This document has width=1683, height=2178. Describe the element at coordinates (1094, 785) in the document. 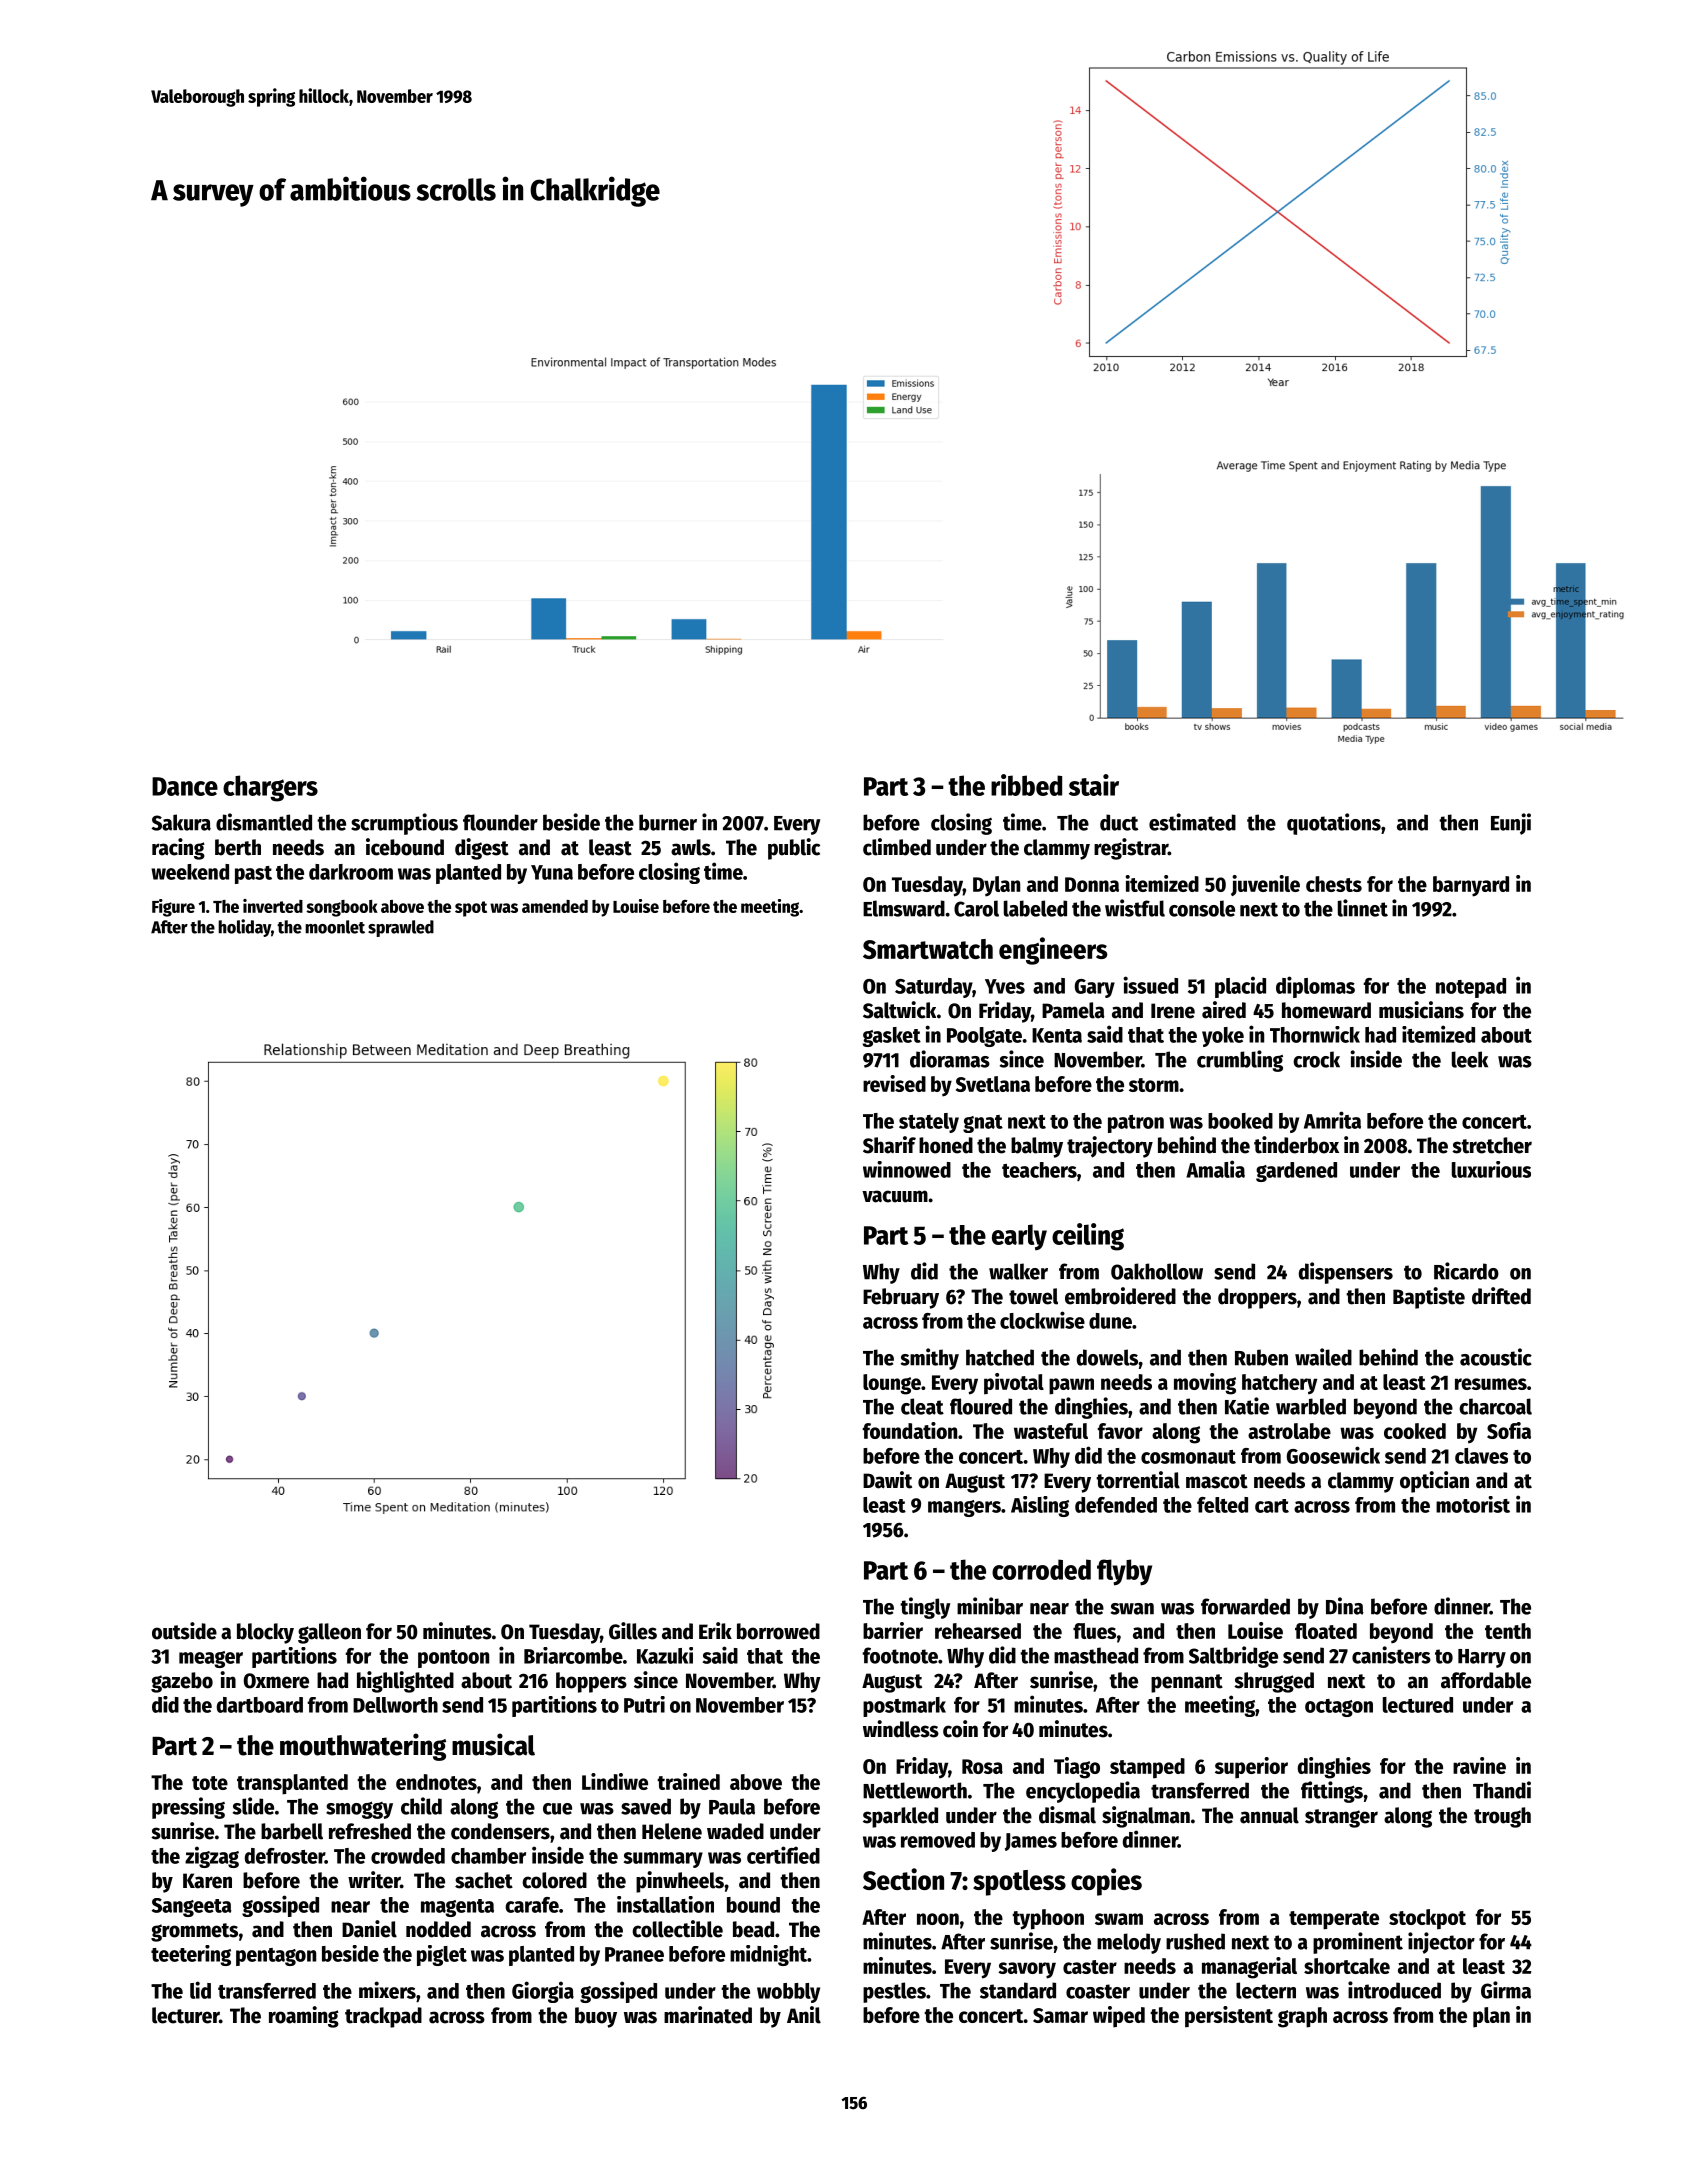

I see `stair` at that location.
